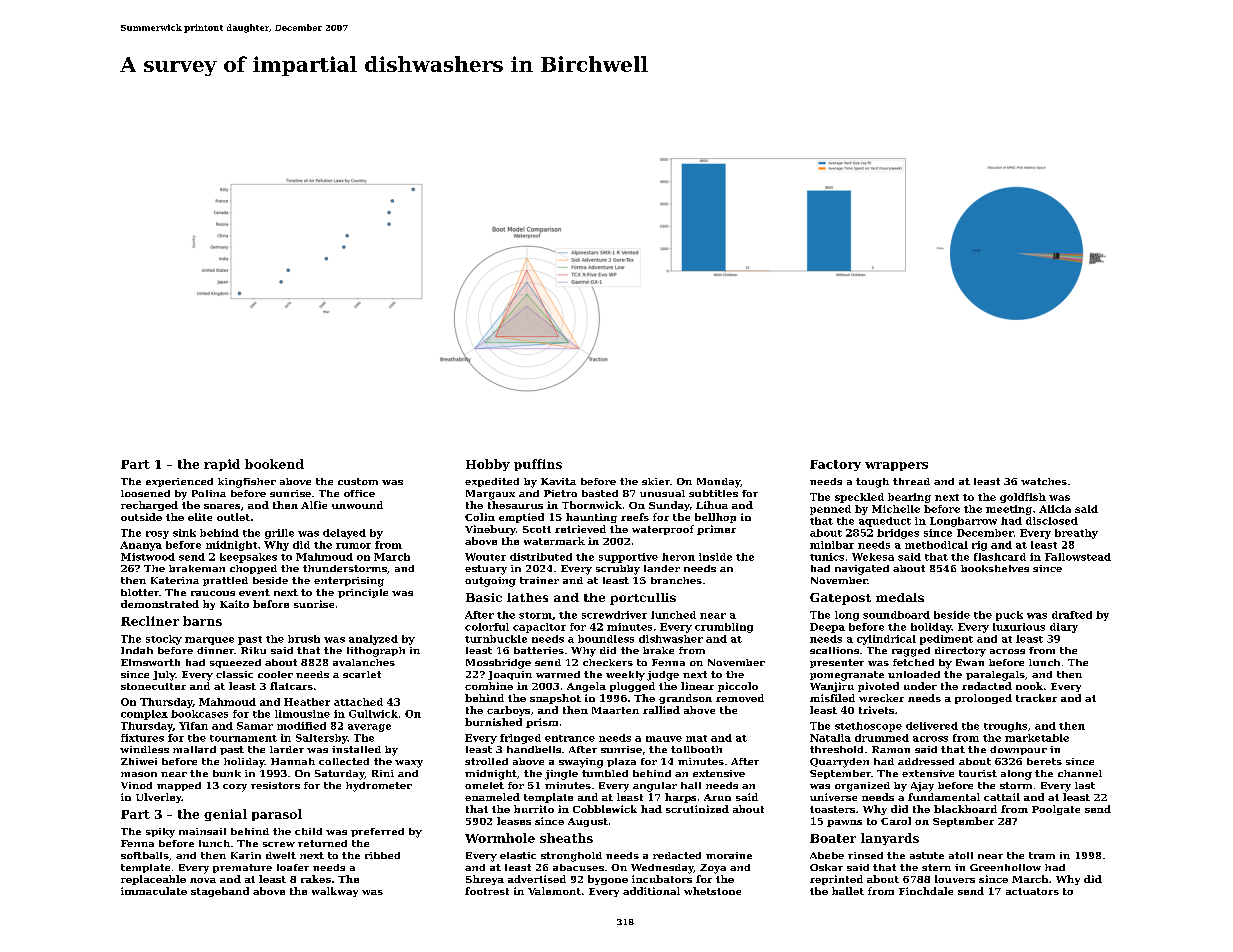 The image size is (1233, 952). What do you see at coordinates (995, 568) in the image?
I see `bookshelves` at bounding box center [995, 568].
